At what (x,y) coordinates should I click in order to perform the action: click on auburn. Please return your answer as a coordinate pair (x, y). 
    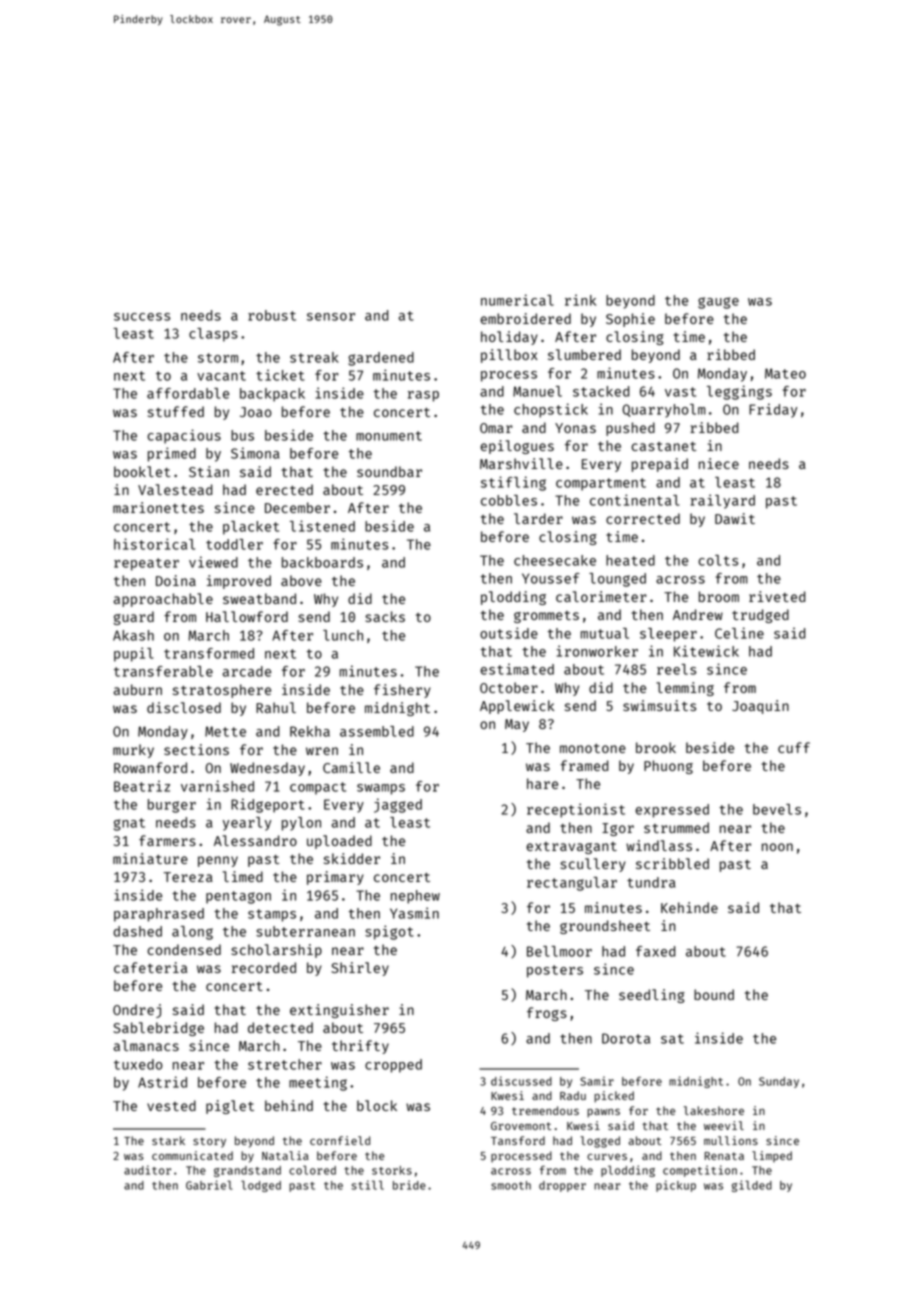
    Looking at the image, I should click on (138, 689).
